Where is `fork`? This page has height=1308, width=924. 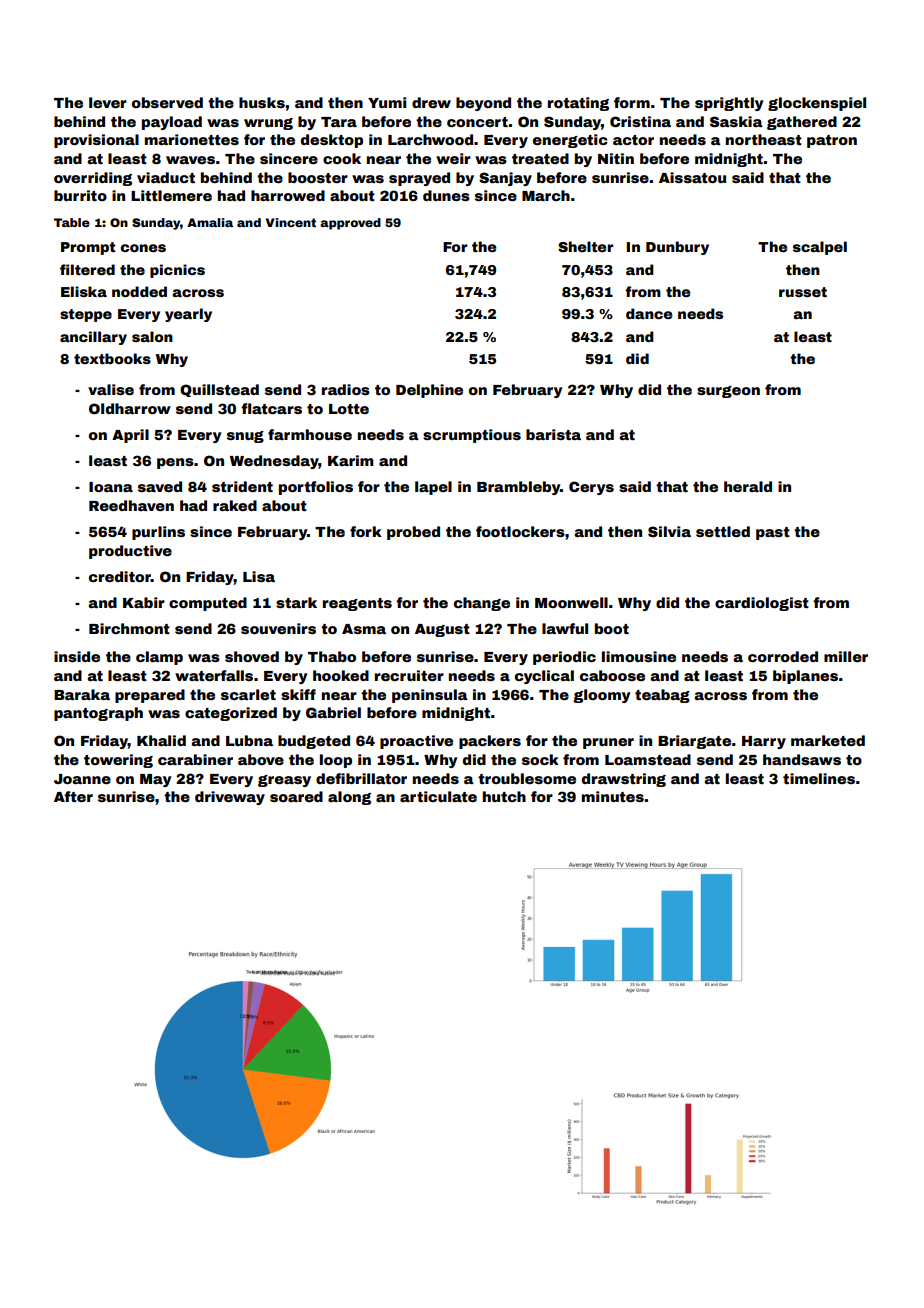
fork is located at coordinates (366, 531).
